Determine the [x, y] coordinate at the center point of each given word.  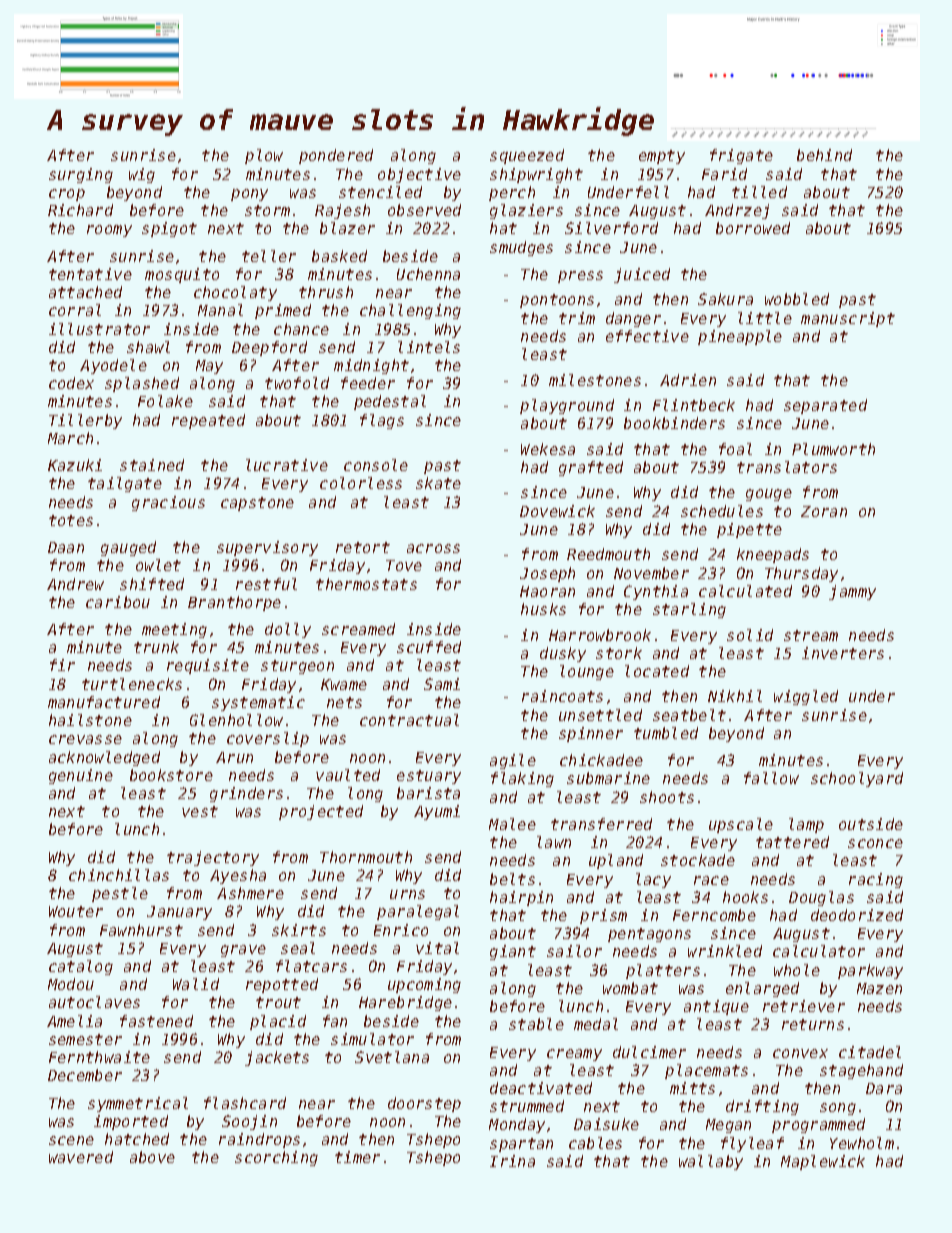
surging [81, 175]
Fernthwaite [99, 1057]
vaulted [348, 775]
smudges [521, 248]
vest [200, 811]
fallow [771, 778]
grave [243, 951]
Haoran [547, 591]
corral [75, 310]
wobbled [797, 299]
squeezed [527, 156]
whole [797, 970]
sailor [574, 951]
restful [266, 584]
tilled [759, 192]
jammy [852, 592]
